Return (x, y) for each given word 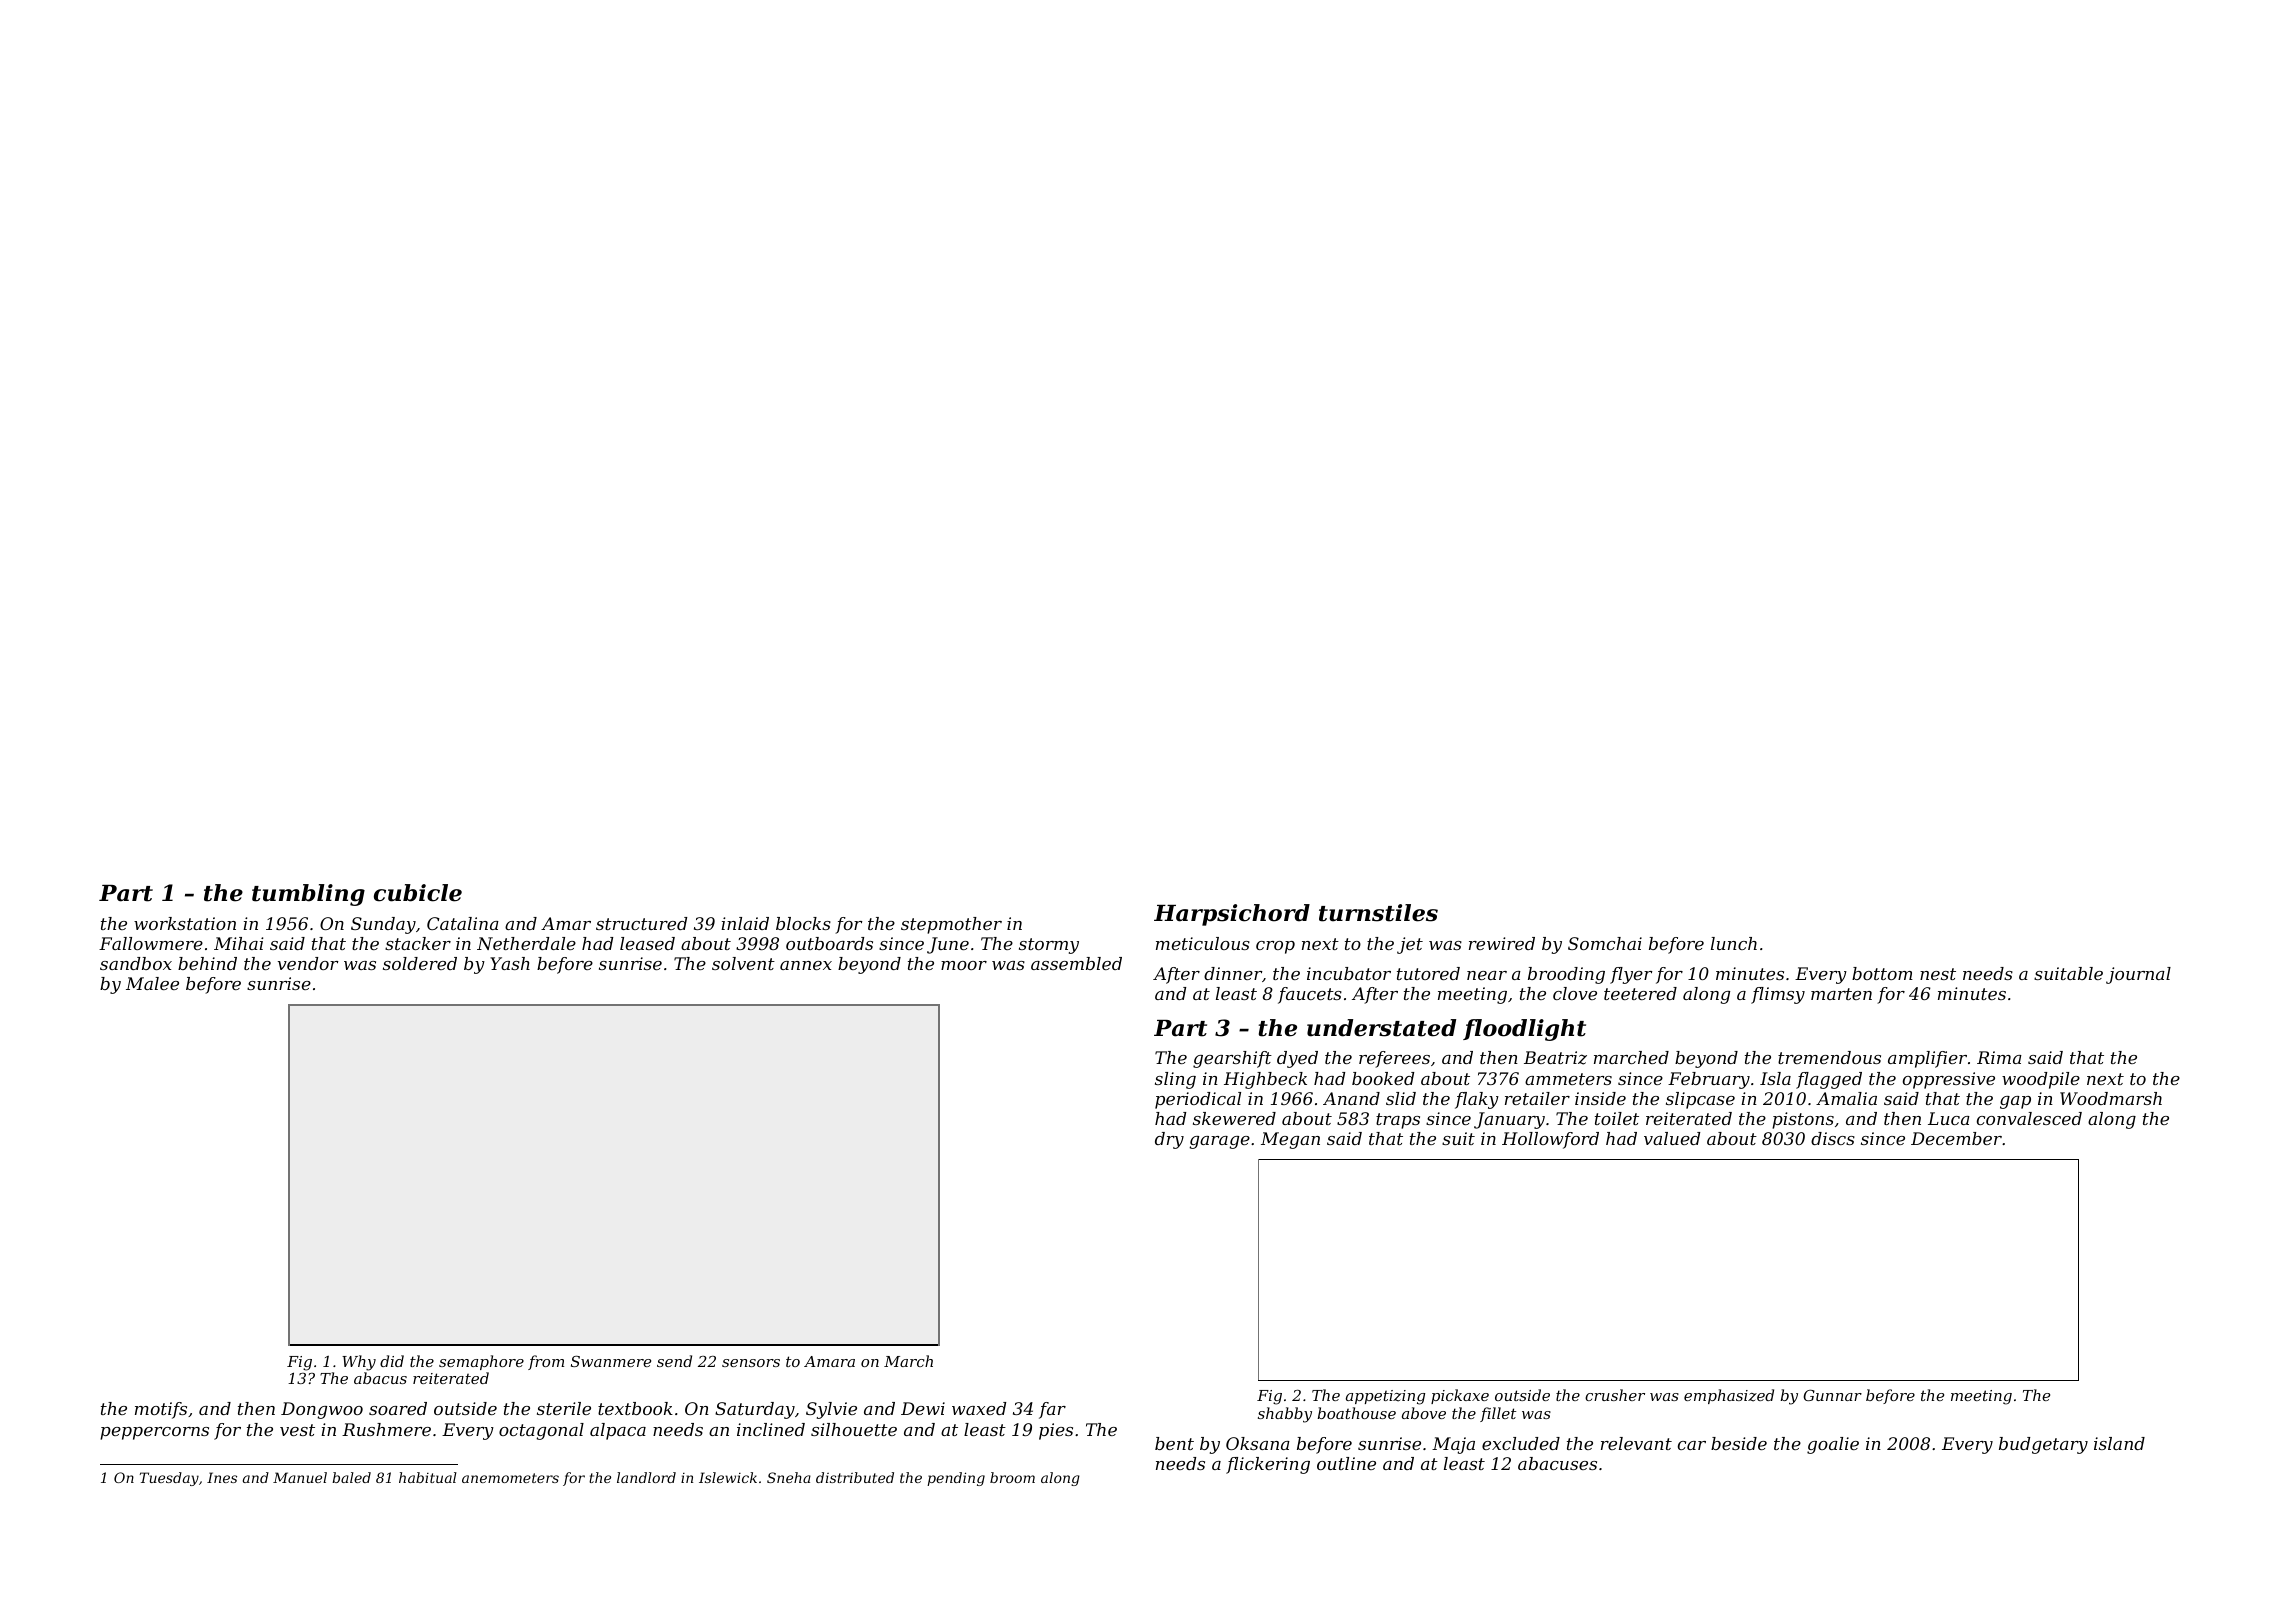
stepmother (951, 925)
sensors (751, 1363)
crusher (1615, 1395)
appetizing (1385, 1397)
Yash (510, 963)
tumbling (308, 895)
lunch (1734, 943)
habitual (428, 1477)
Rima (1999, 1057)
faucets (1310, 995)
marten (1841, 994)
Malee (152, 983)
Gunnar (1832, 1395)
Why (359, 1363)
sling (1175, 1080)
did (392, 1361)
